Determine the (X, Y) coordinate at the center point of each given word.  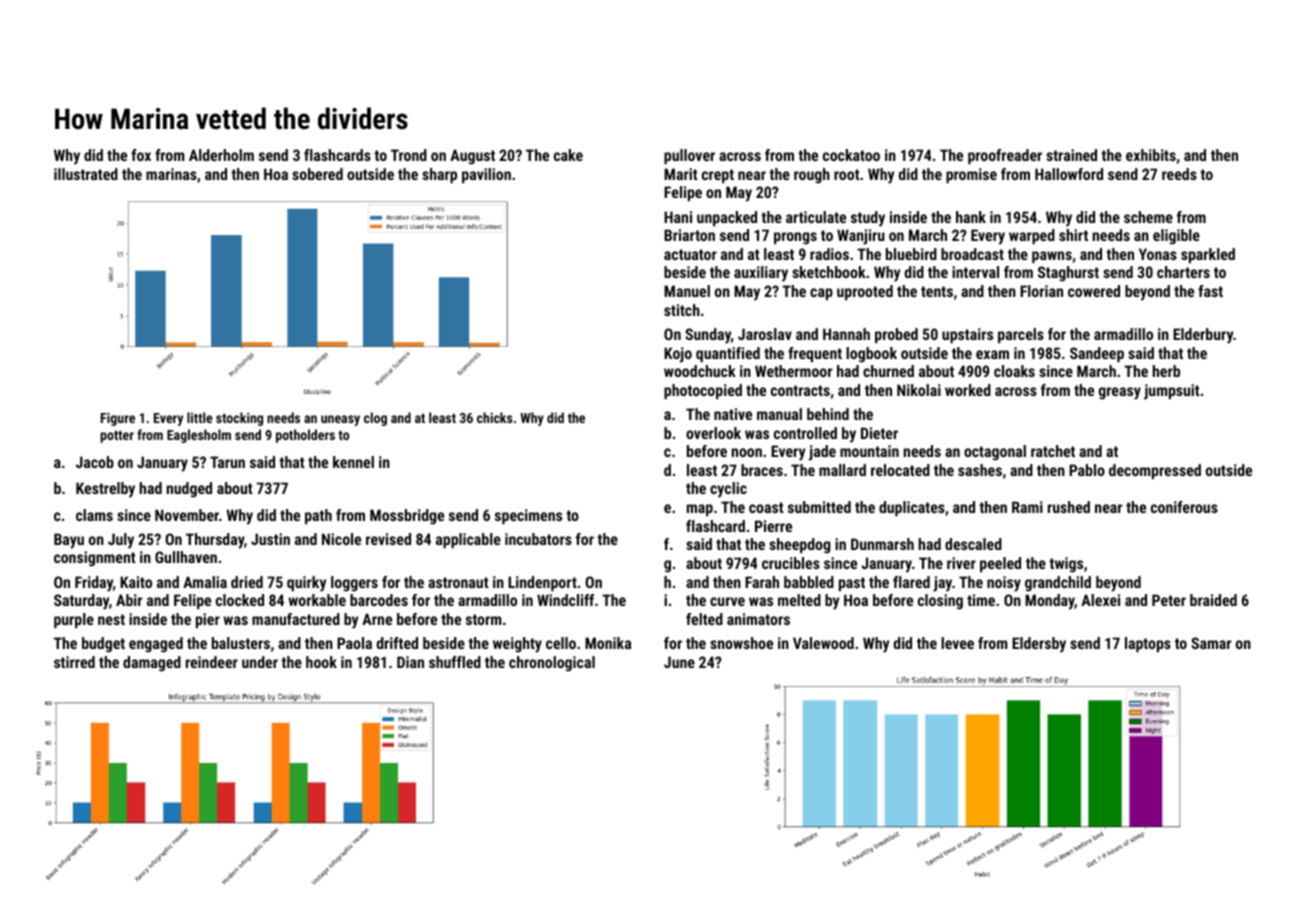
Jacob (95, 462)
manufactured (296, 619)
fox (141, 155)
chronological (552, 664)
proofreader (1005, 156)
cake (568, 155)
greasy (1120, 393)
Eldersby (1039, 645)
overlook (713, 433)
